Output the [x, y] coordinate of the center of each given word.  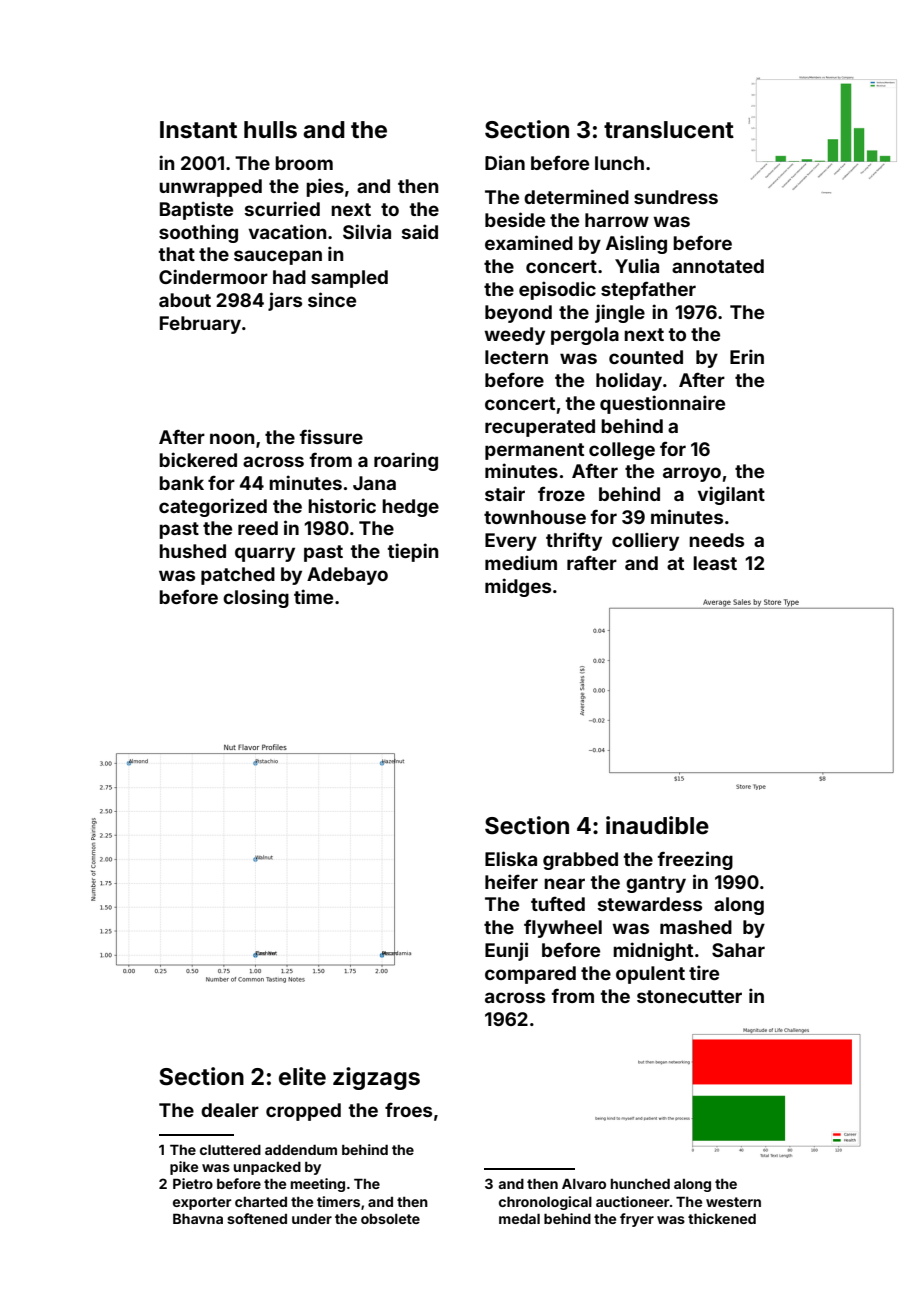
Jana [374, 483]
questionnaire [662, 404]
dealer [230, 1110]
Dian [505, 162]
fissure [331, 436]
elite [302, 1076]
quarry [265, 554]
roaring [406, 461]
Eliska [511, 858]
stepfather [648, 290]
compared [530, 975]
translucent [669, 130]
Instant [198, 130]
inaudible [657, 825]
